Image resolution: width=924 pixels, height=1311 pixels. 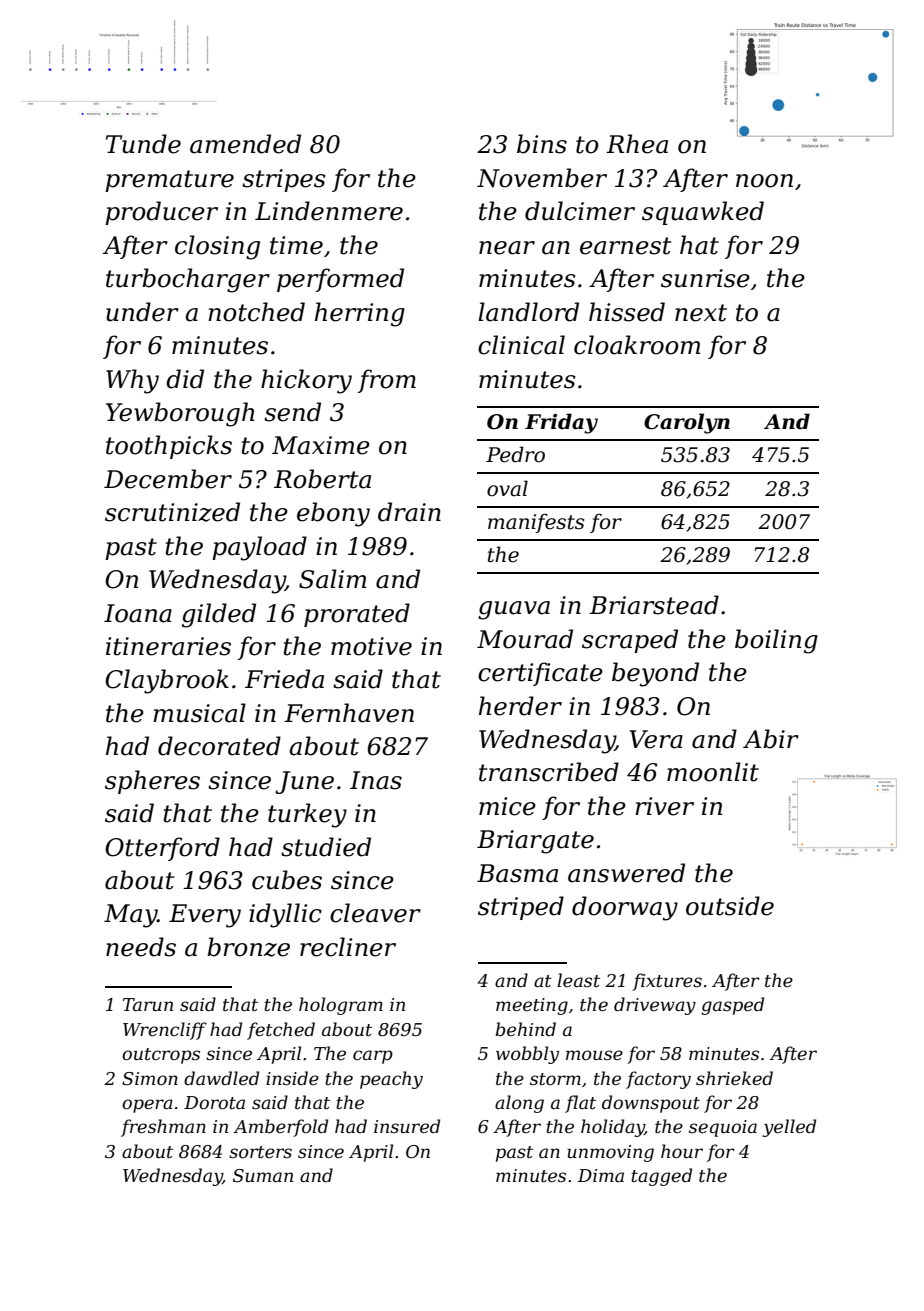 I want to click on Dorota, so click(x=214, y=1102).
